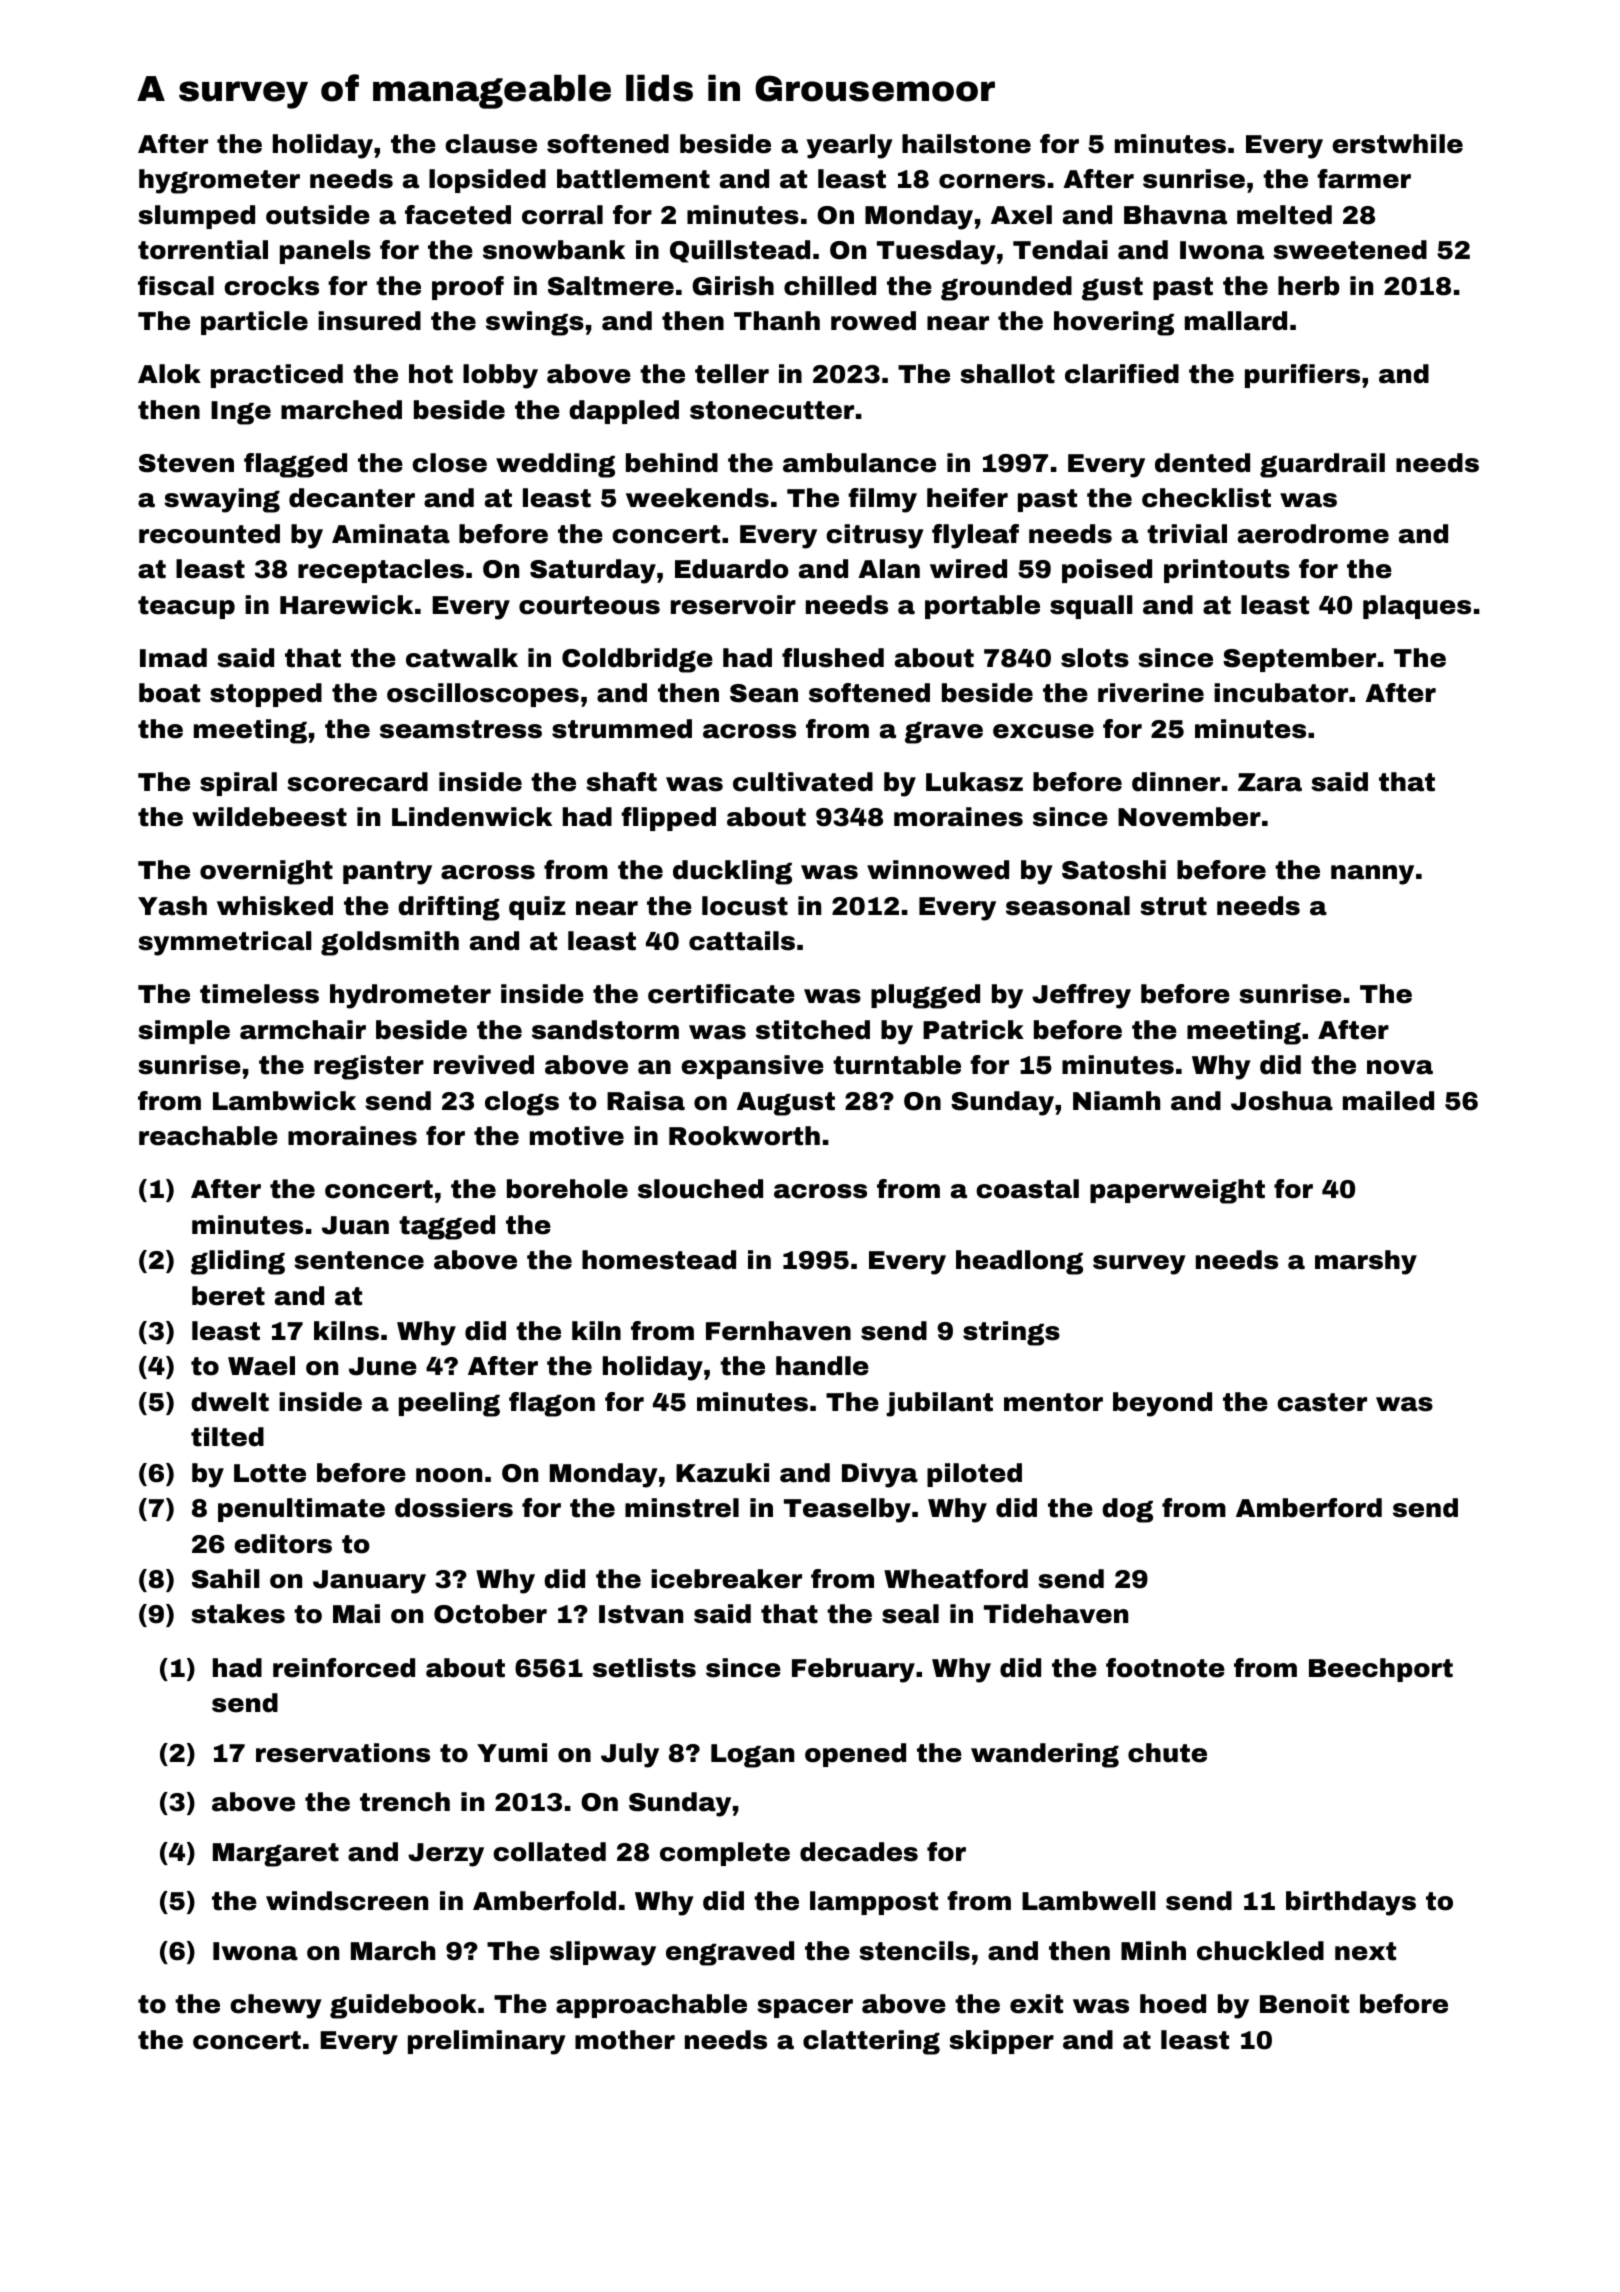 The height and width of the page is (2292, 1620). I want to click on reservations, so click(343, 1753).
